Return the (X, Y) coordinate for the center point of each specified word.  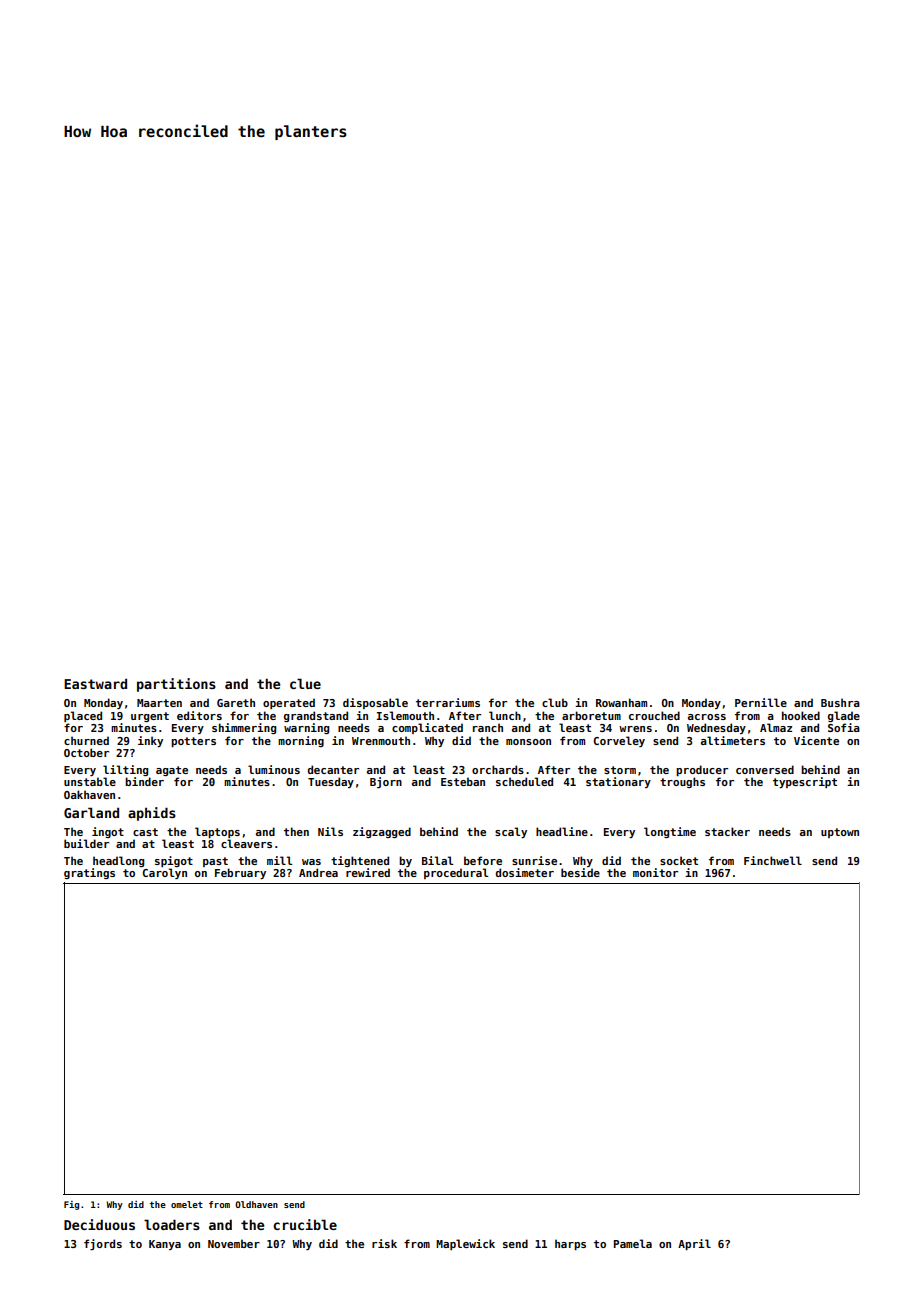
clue (305, 683)
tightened (360, 861)
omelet (187, 1204)
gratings (89, 873)
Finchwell (773, 860)
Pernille (761, 702)
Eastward (95, 684)
